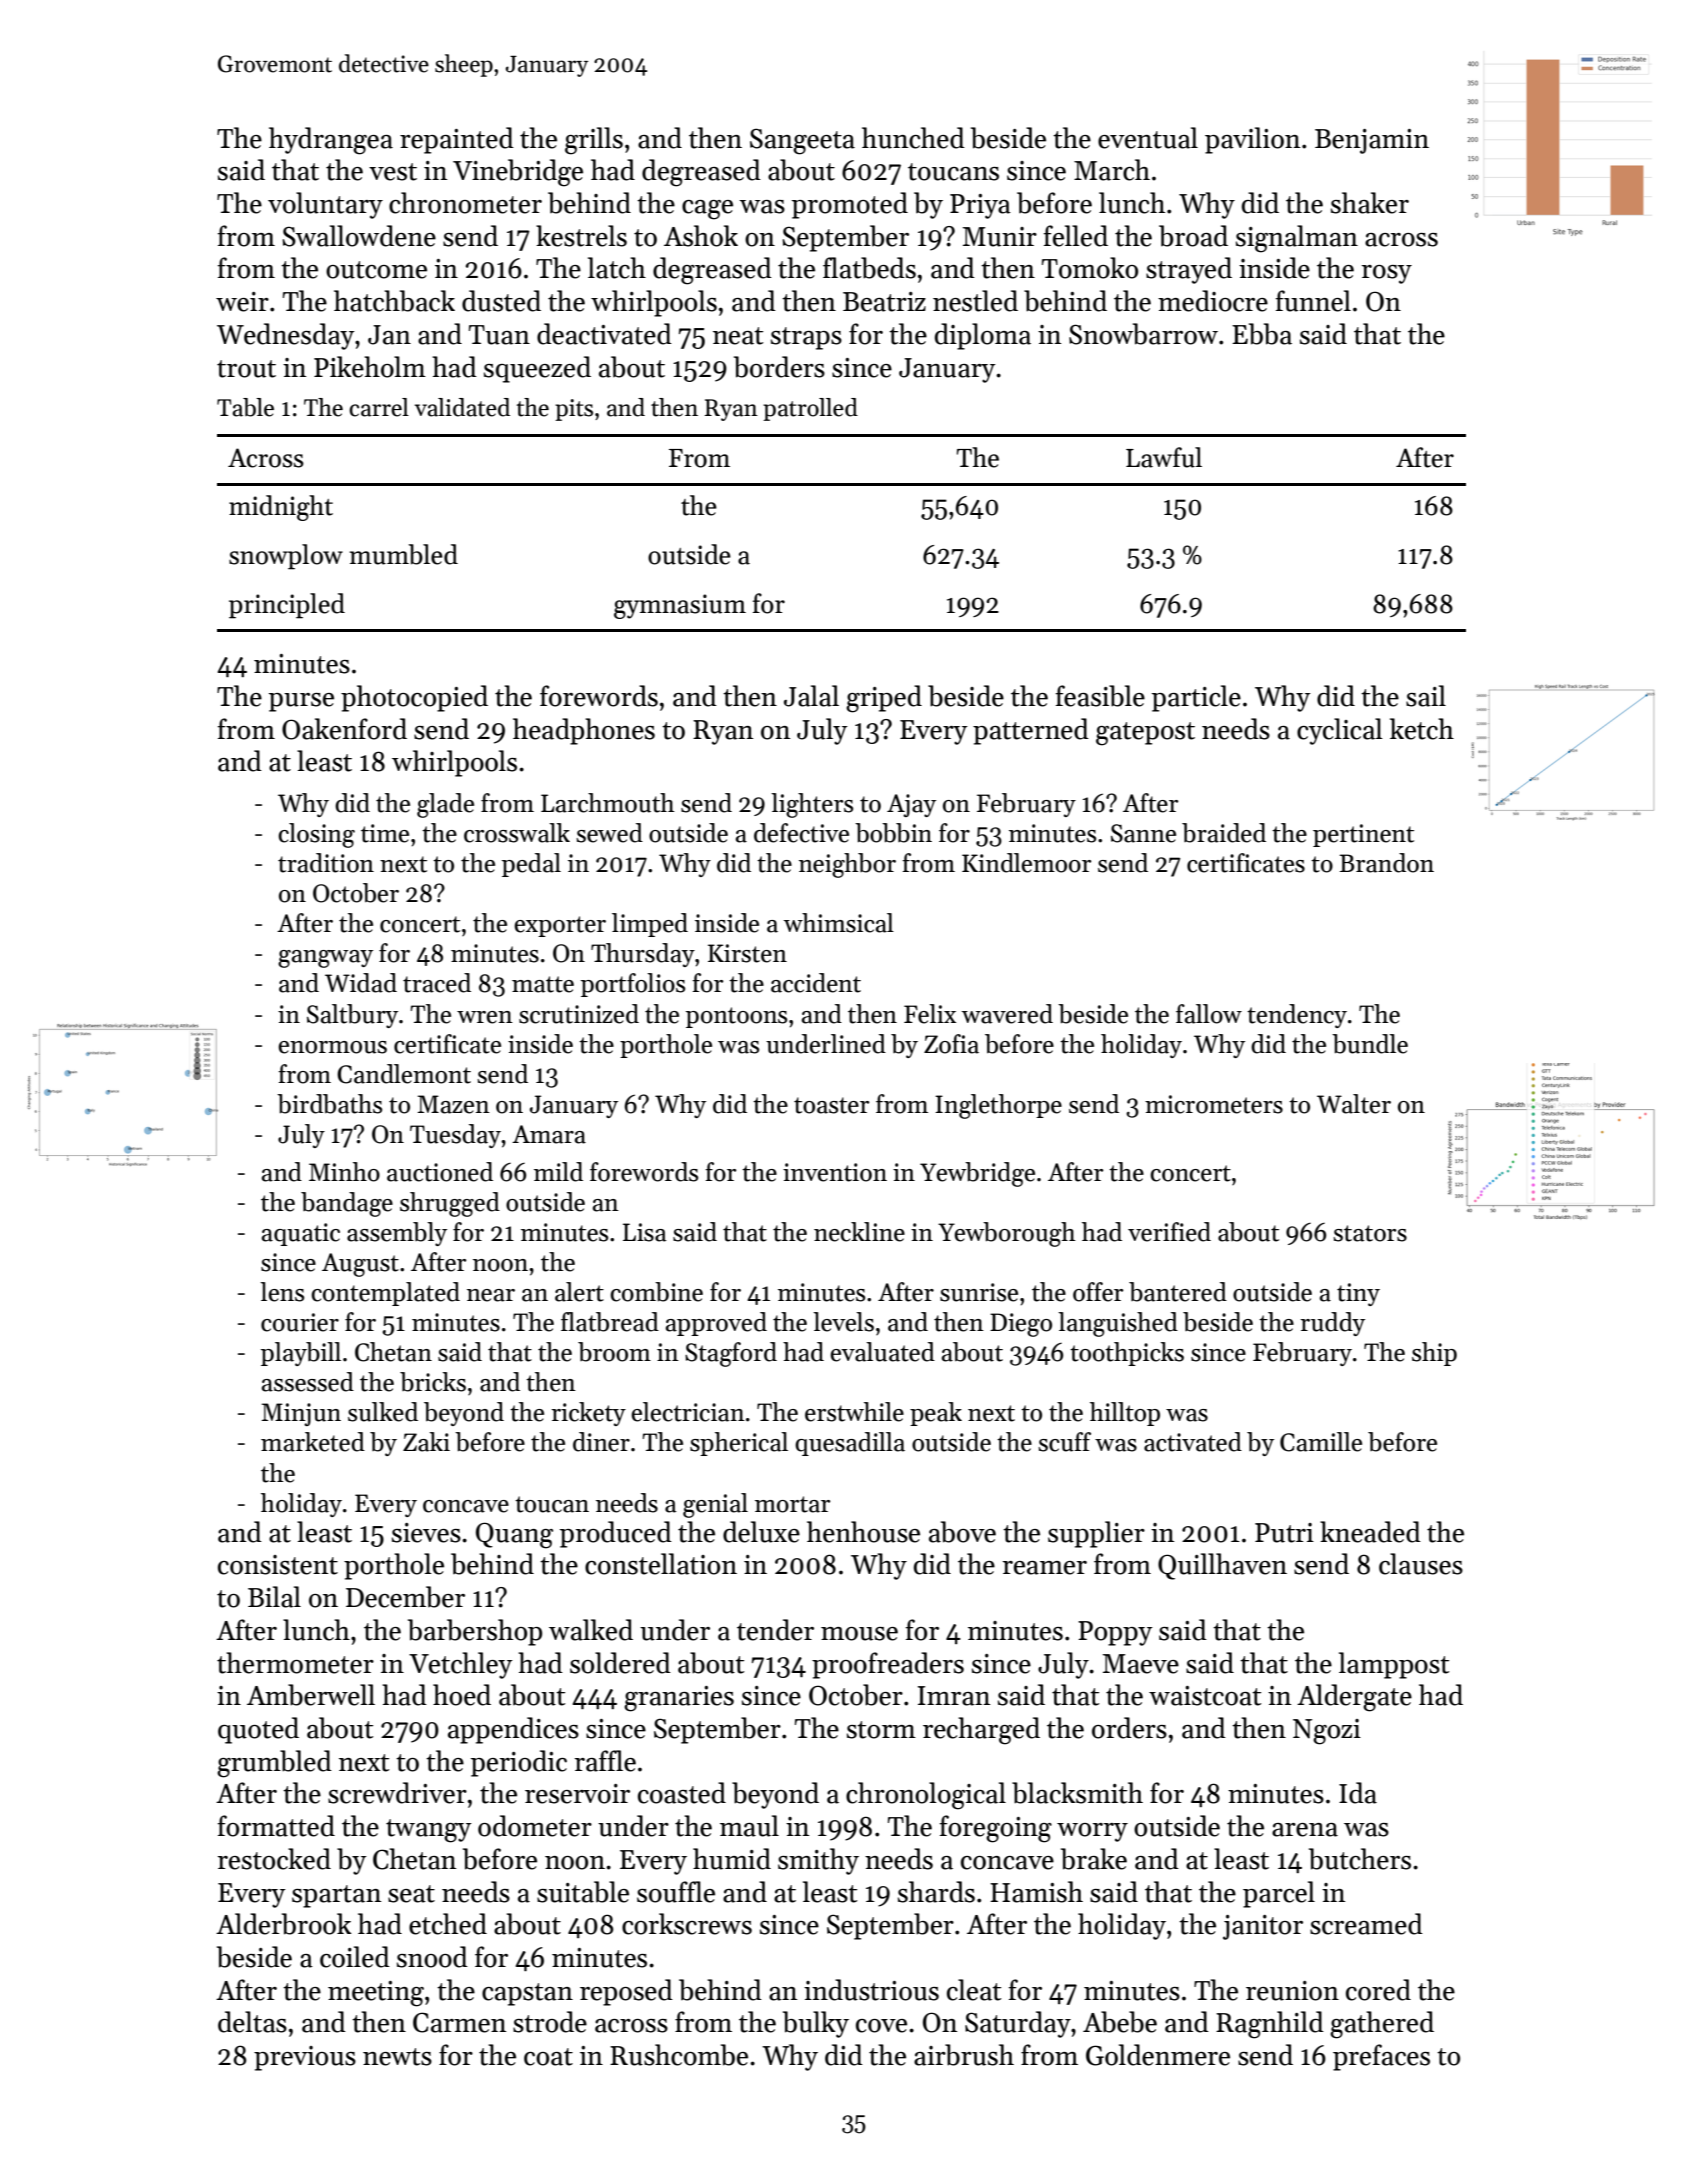 The height and width of the screenshot is (2178, 1683). What do you see at coordinates (397, 1234) in the screenshot?
I see `assembly` at bounding box center [397, 1234].
